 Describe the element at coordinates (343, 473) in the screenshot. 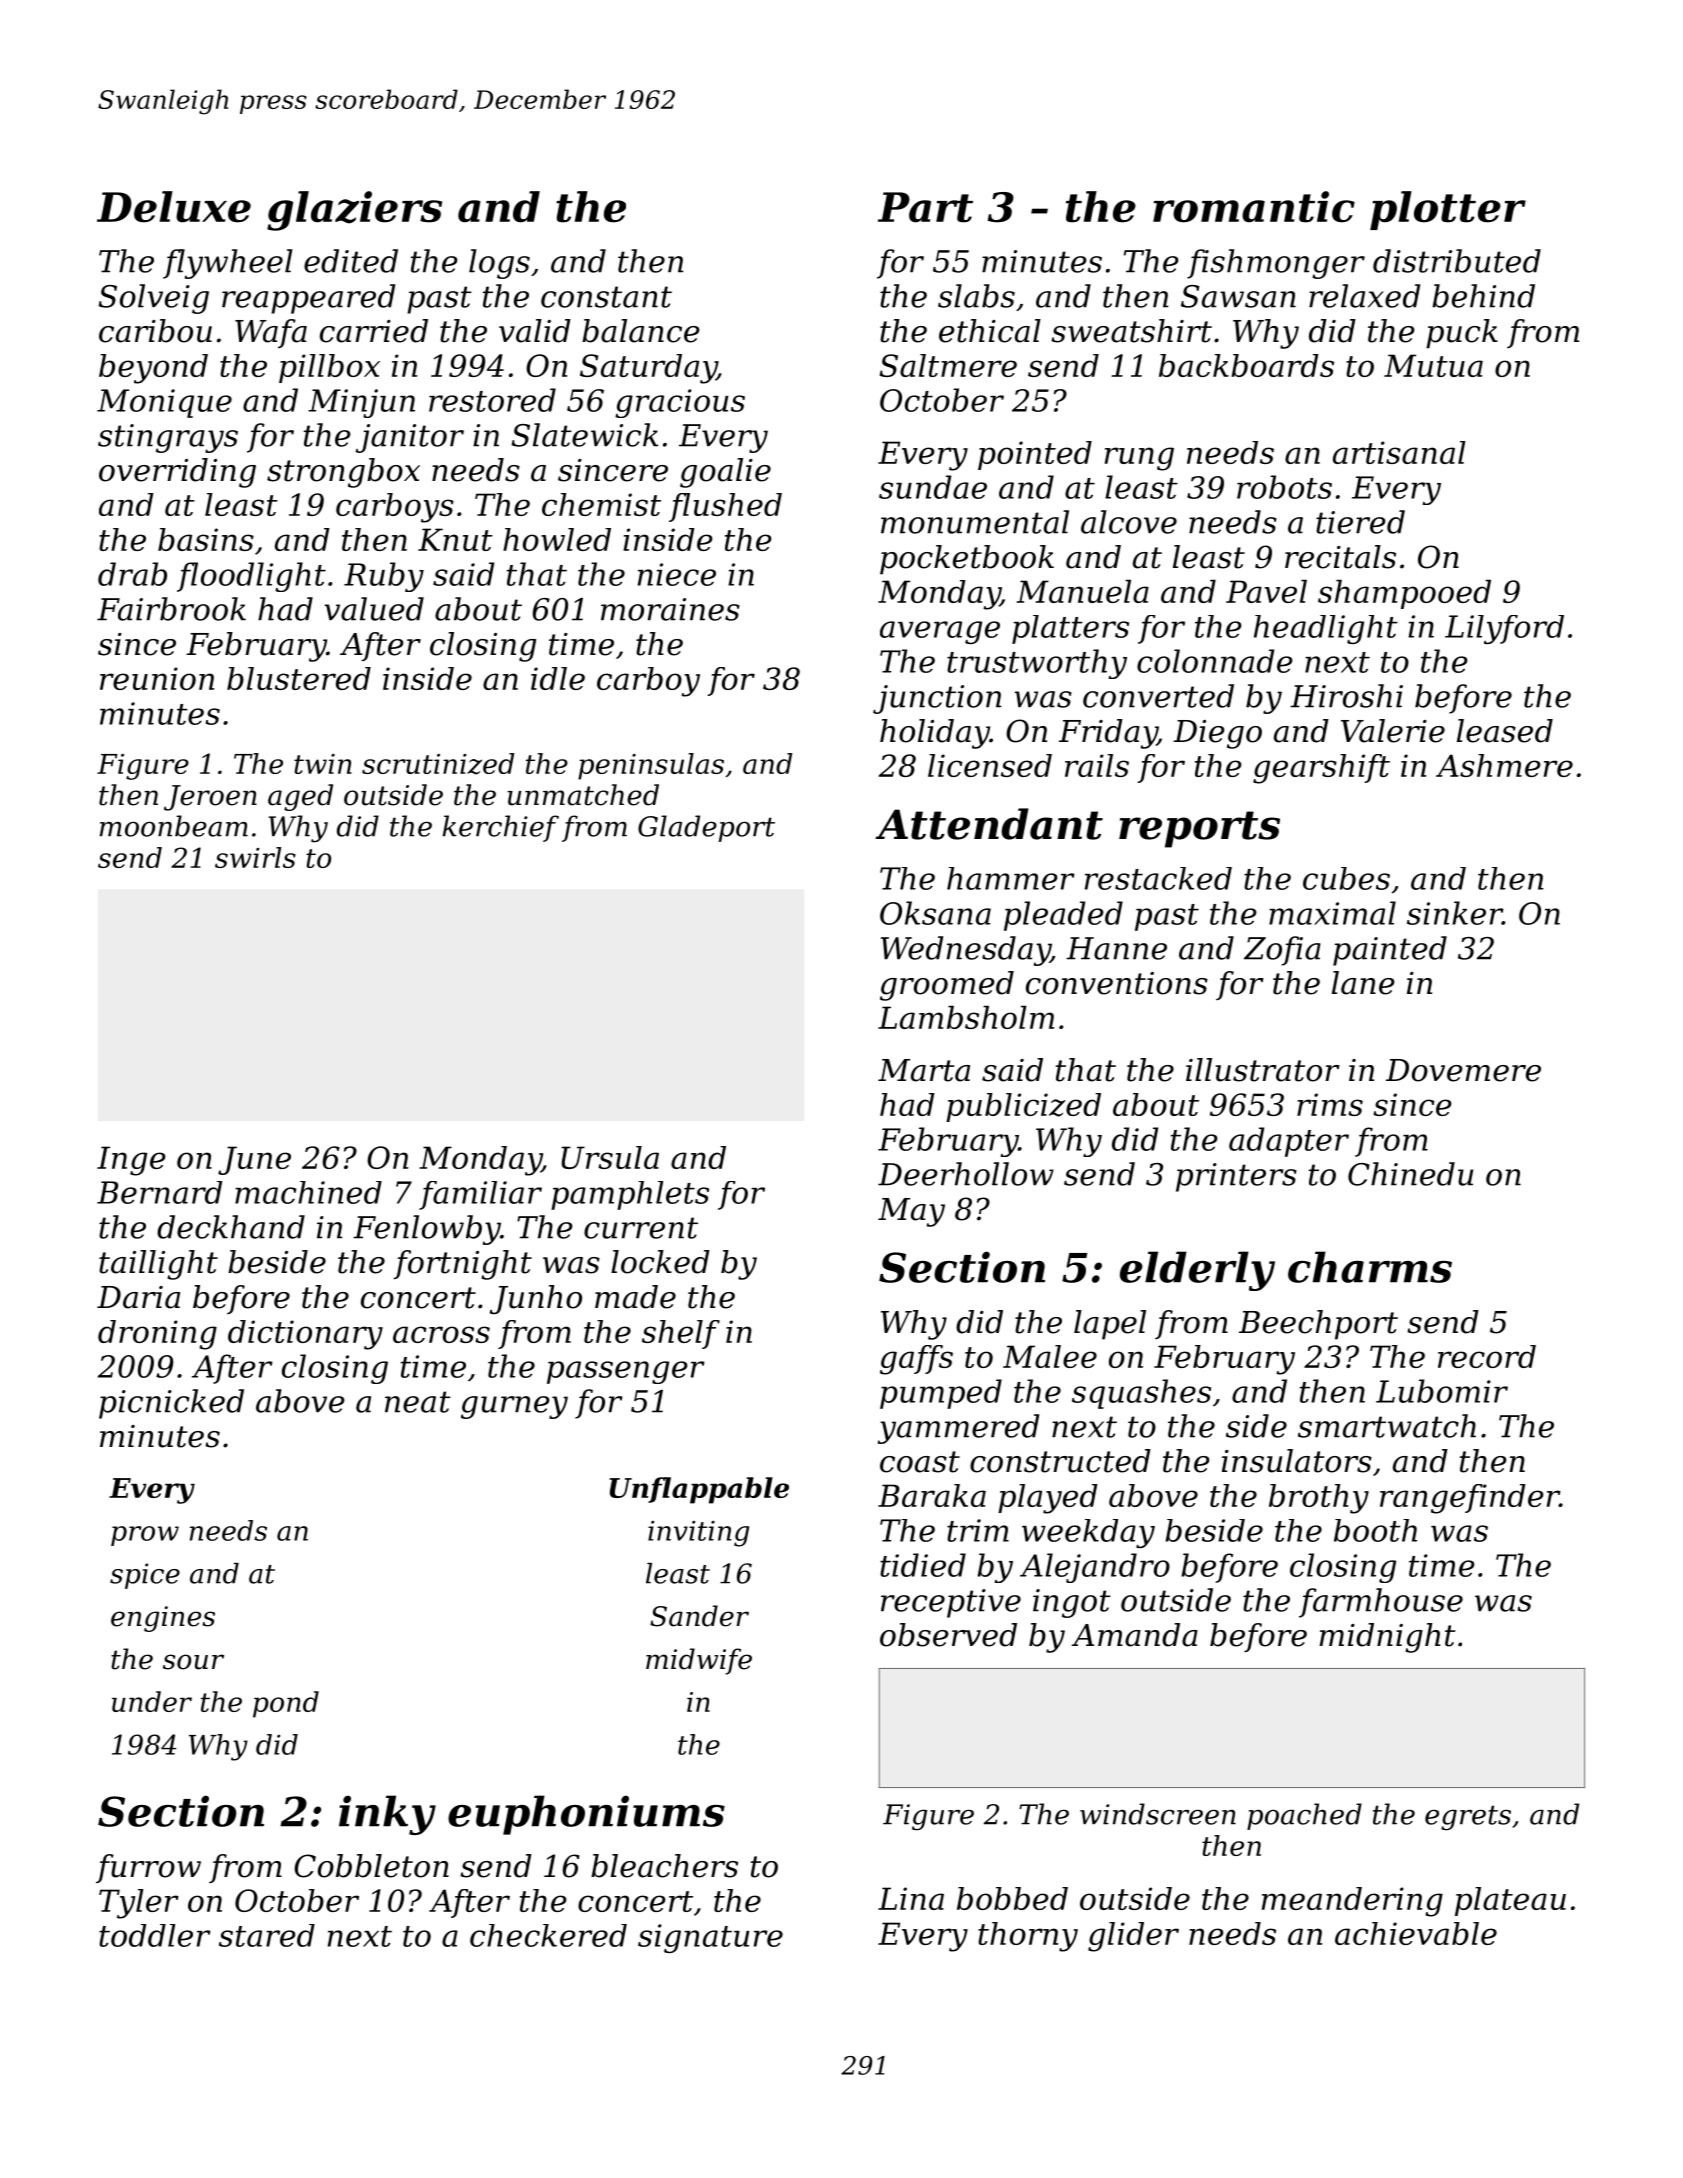

I see `strongbox` at that location.
